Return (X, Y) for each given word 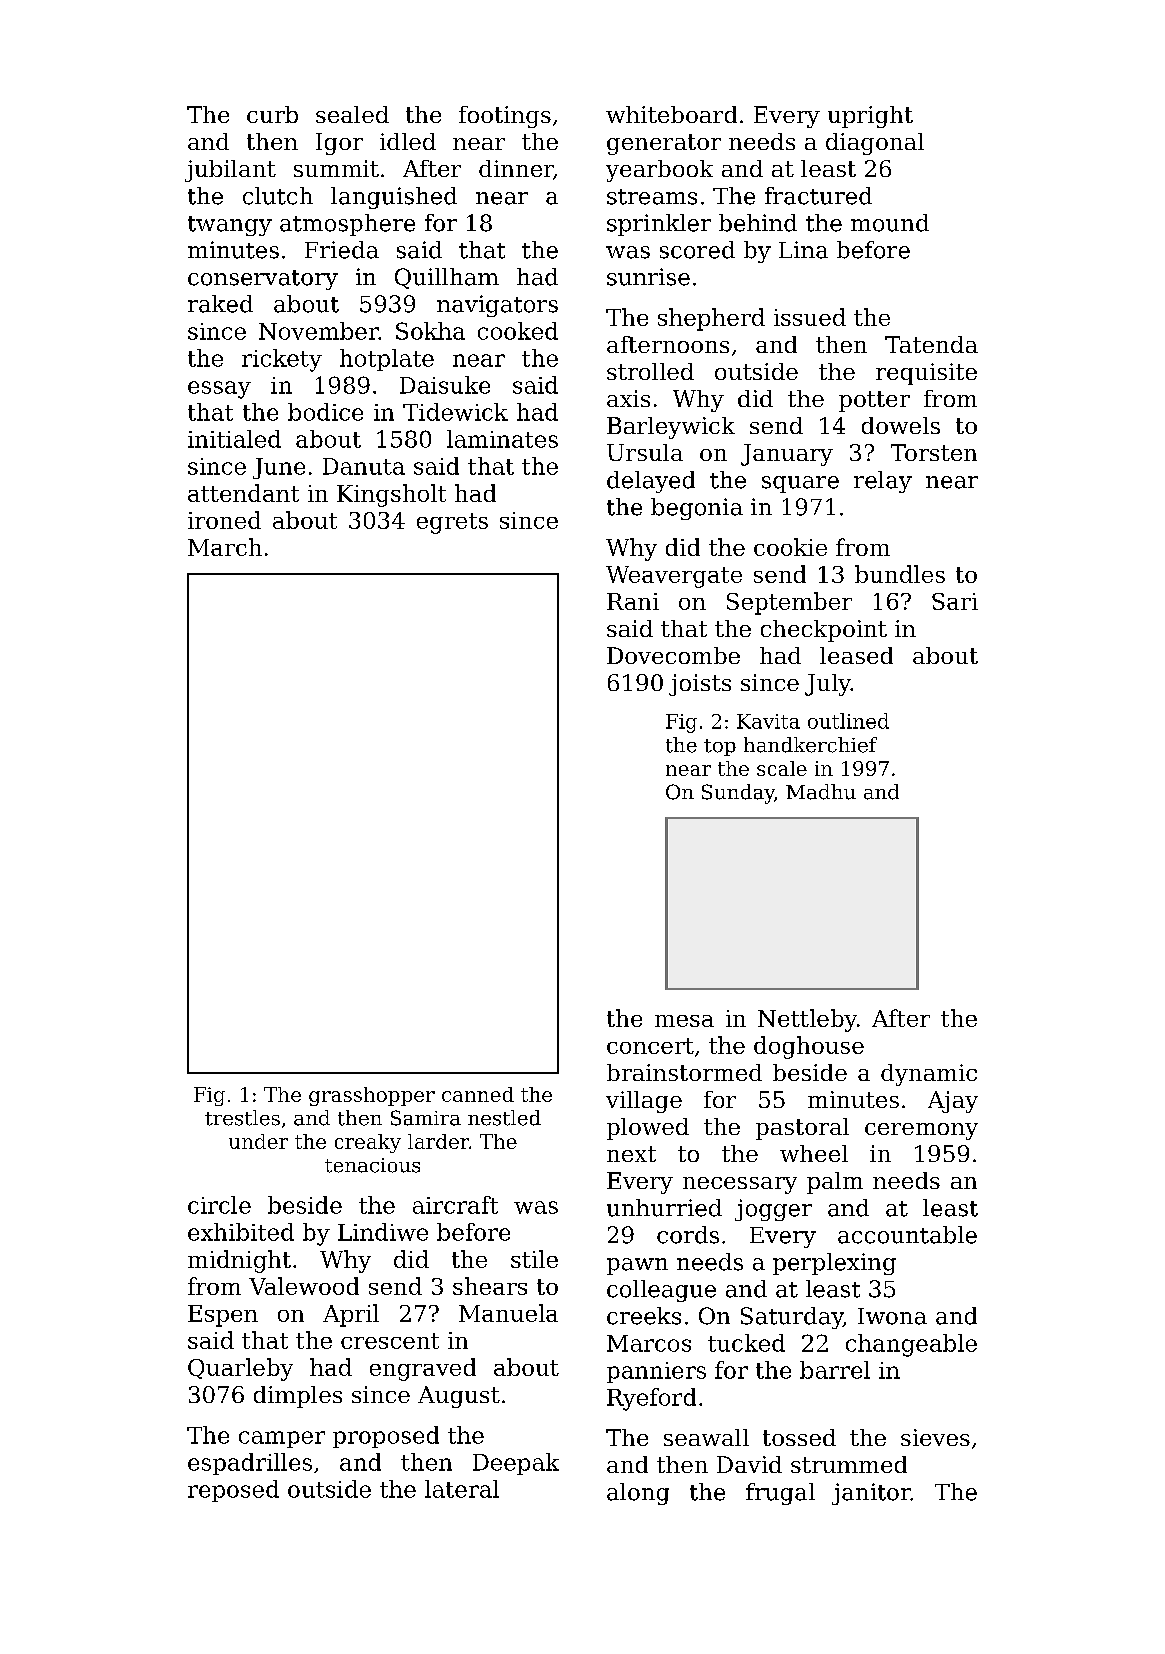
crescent (390, 1341)
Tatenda (931, 344)
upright (870, 117)
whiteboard (671, 114)
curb (272, 114)
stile (534, 1259)
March (225, 547)
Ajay (953, 1102)
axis (628, 398)
